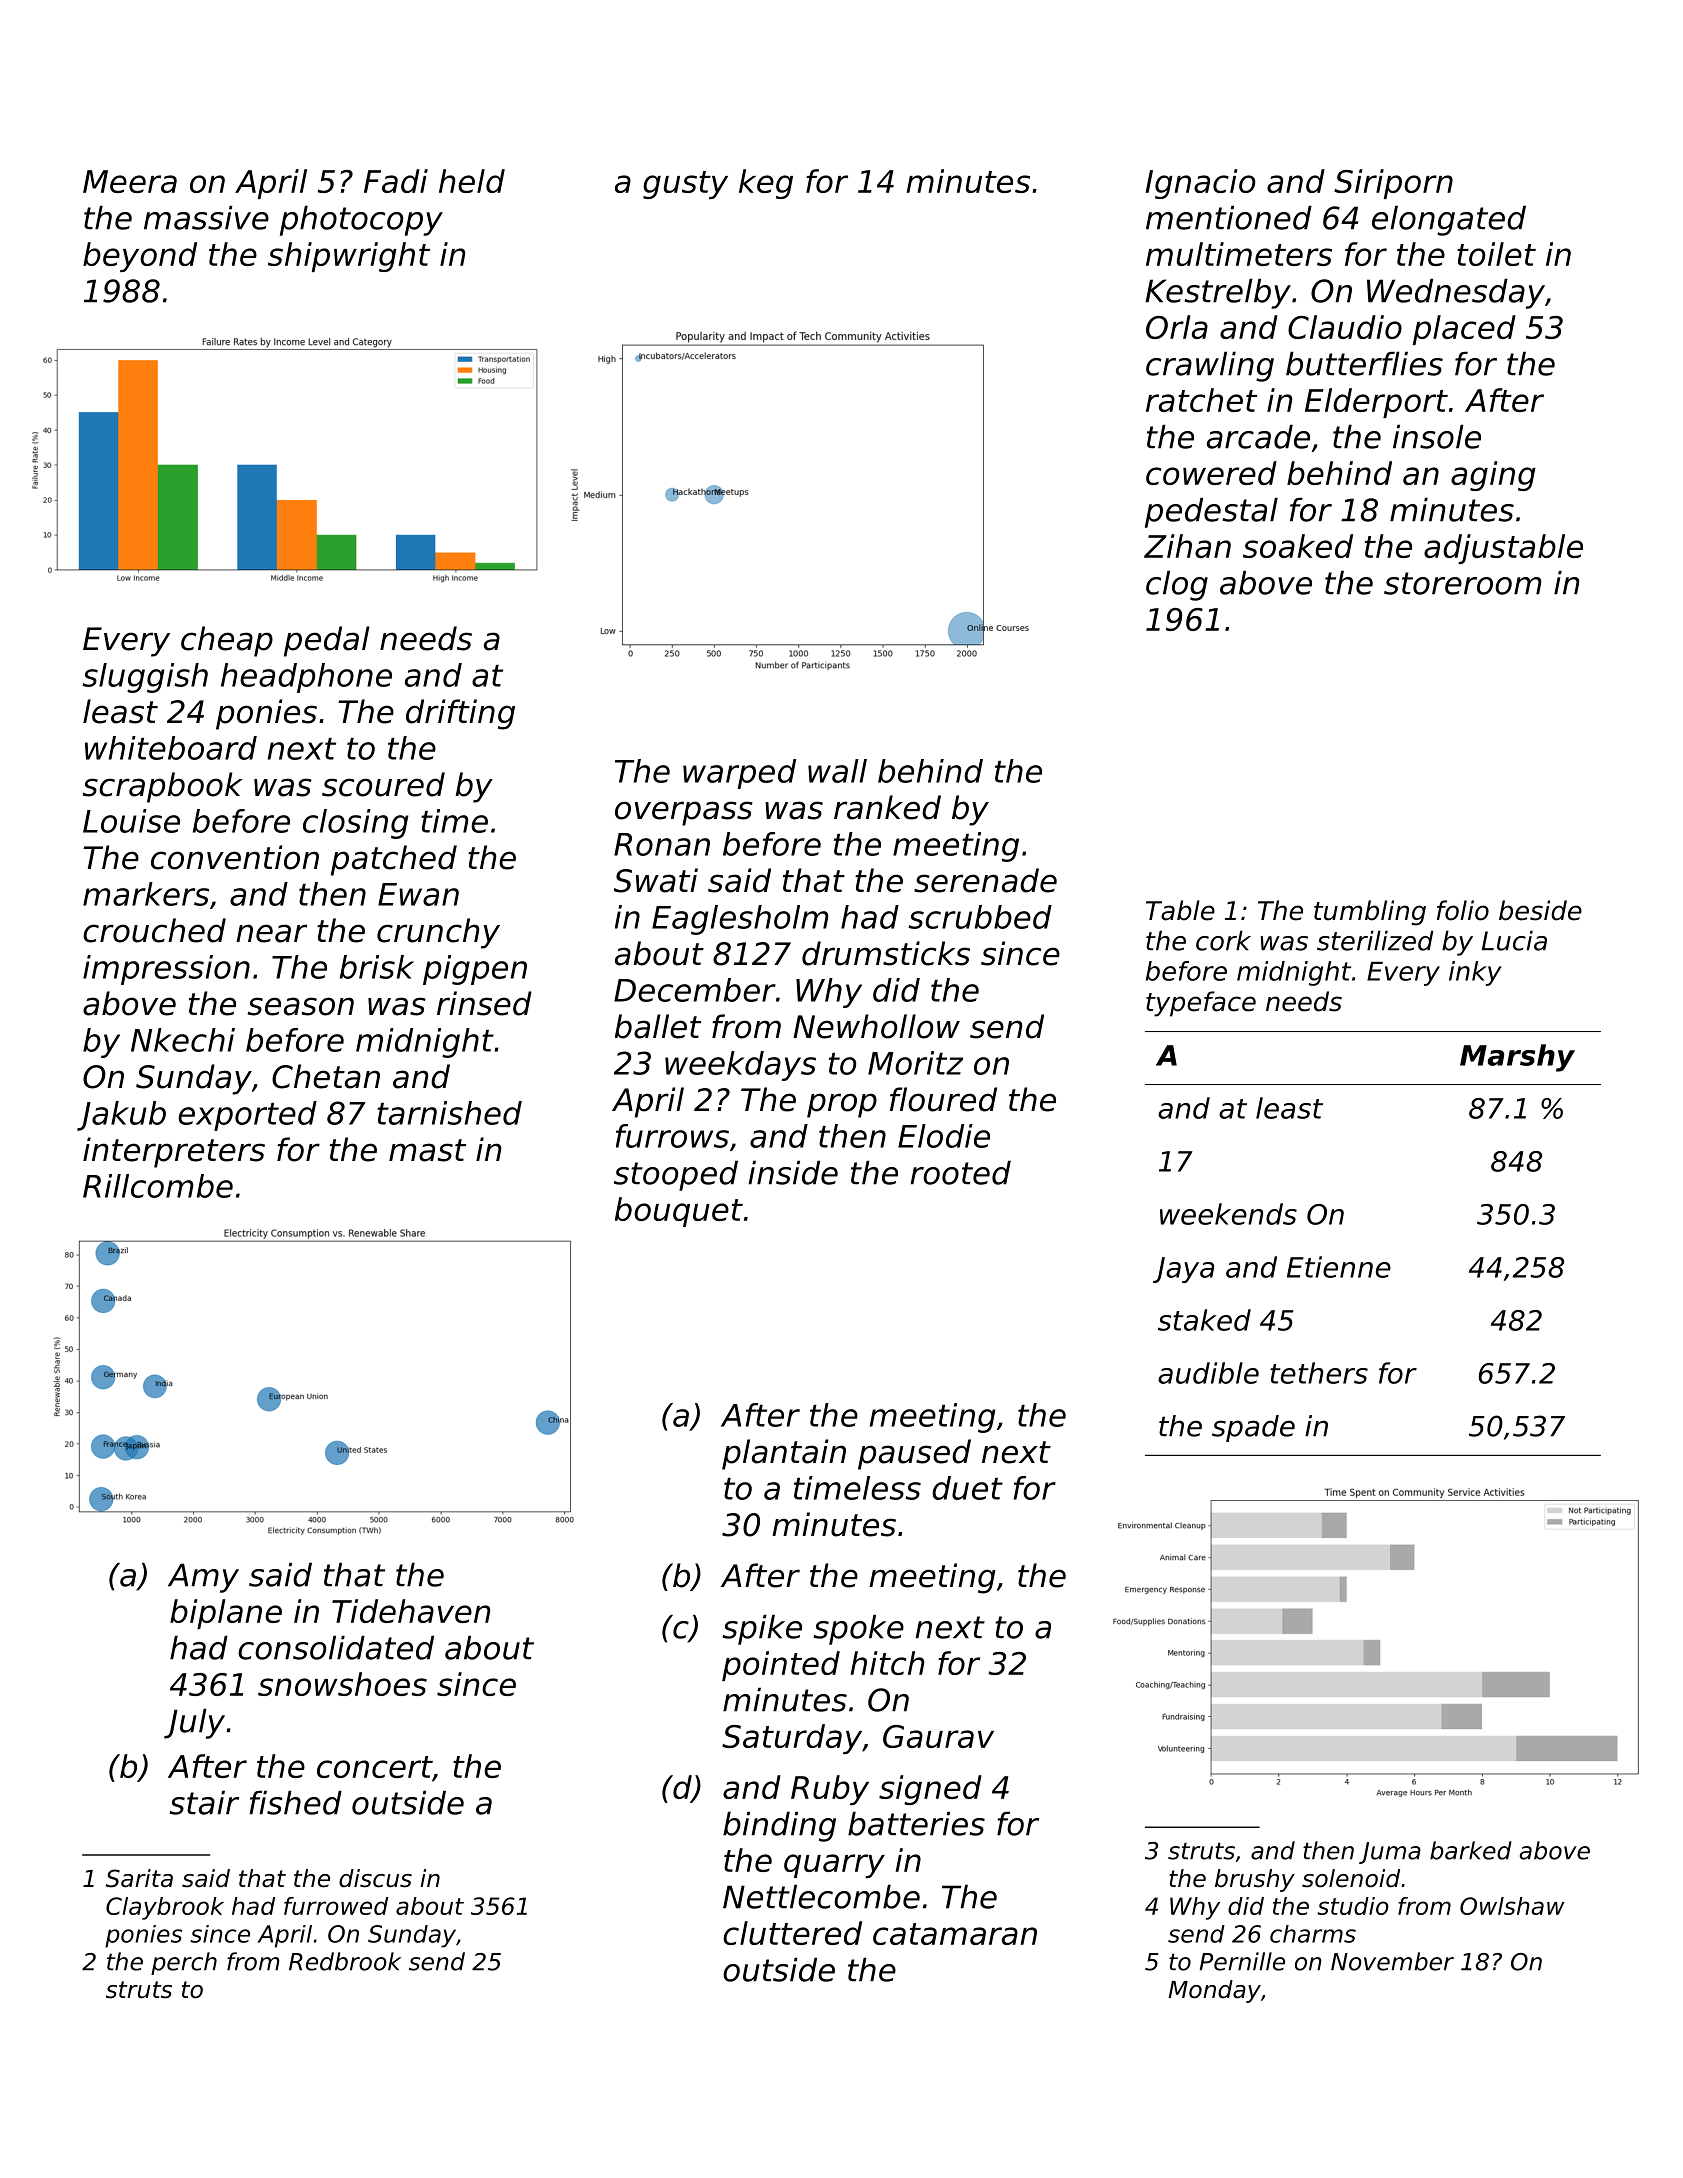 This image has width=1683, height=2178. What do you see at coordinates (1462, 583) in the image?
I see `storeroom` at bounding box center [1462, 583].
